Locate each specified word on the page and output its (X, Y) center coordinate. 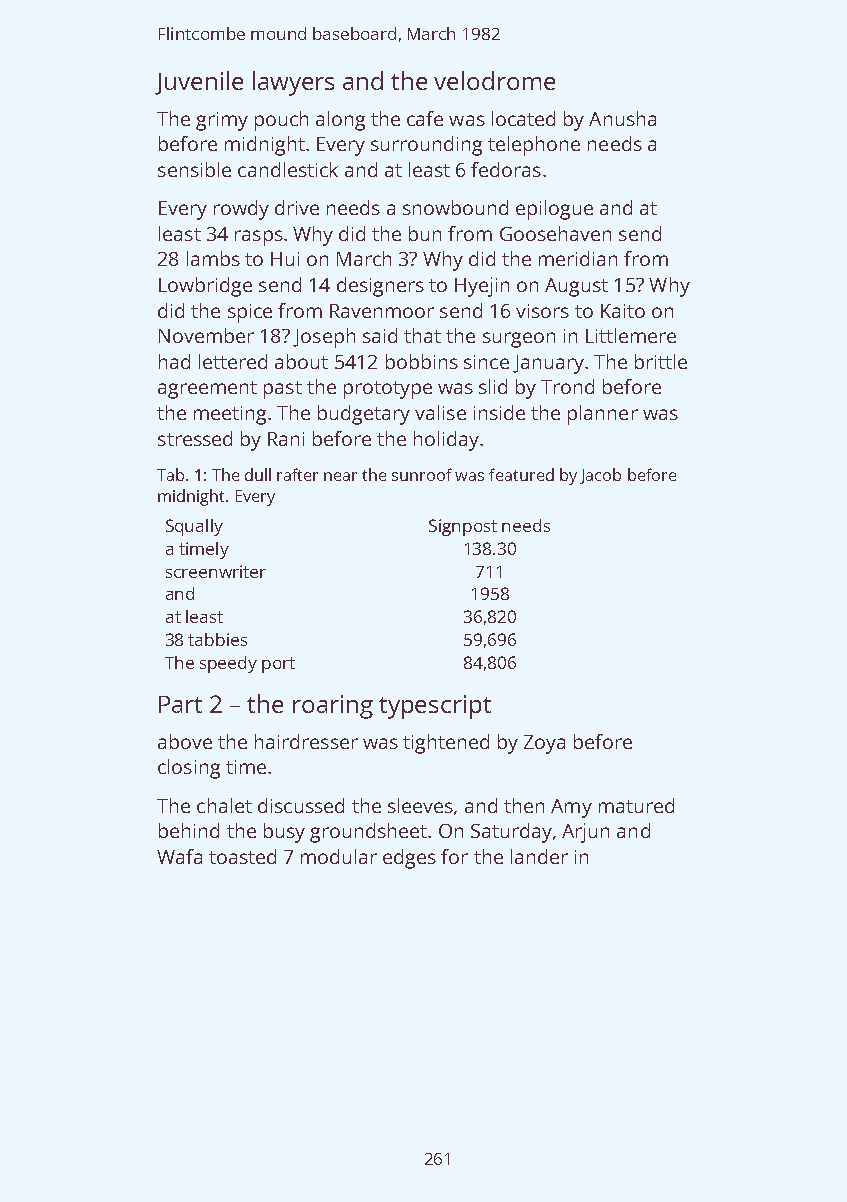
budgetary (364, 415)
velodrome (494, 80)
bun (425, 233)
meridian (578, 258)
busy (284, 833)
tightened (446, 744)
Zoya (544, 744)
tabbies (217, 639)
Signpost (463, 527)
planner (603, 415)
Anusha (622, 118)
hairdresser (306, 741)
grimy (222, 121)
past (283, 390)
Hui (285, 259)
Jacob (600, 476)
